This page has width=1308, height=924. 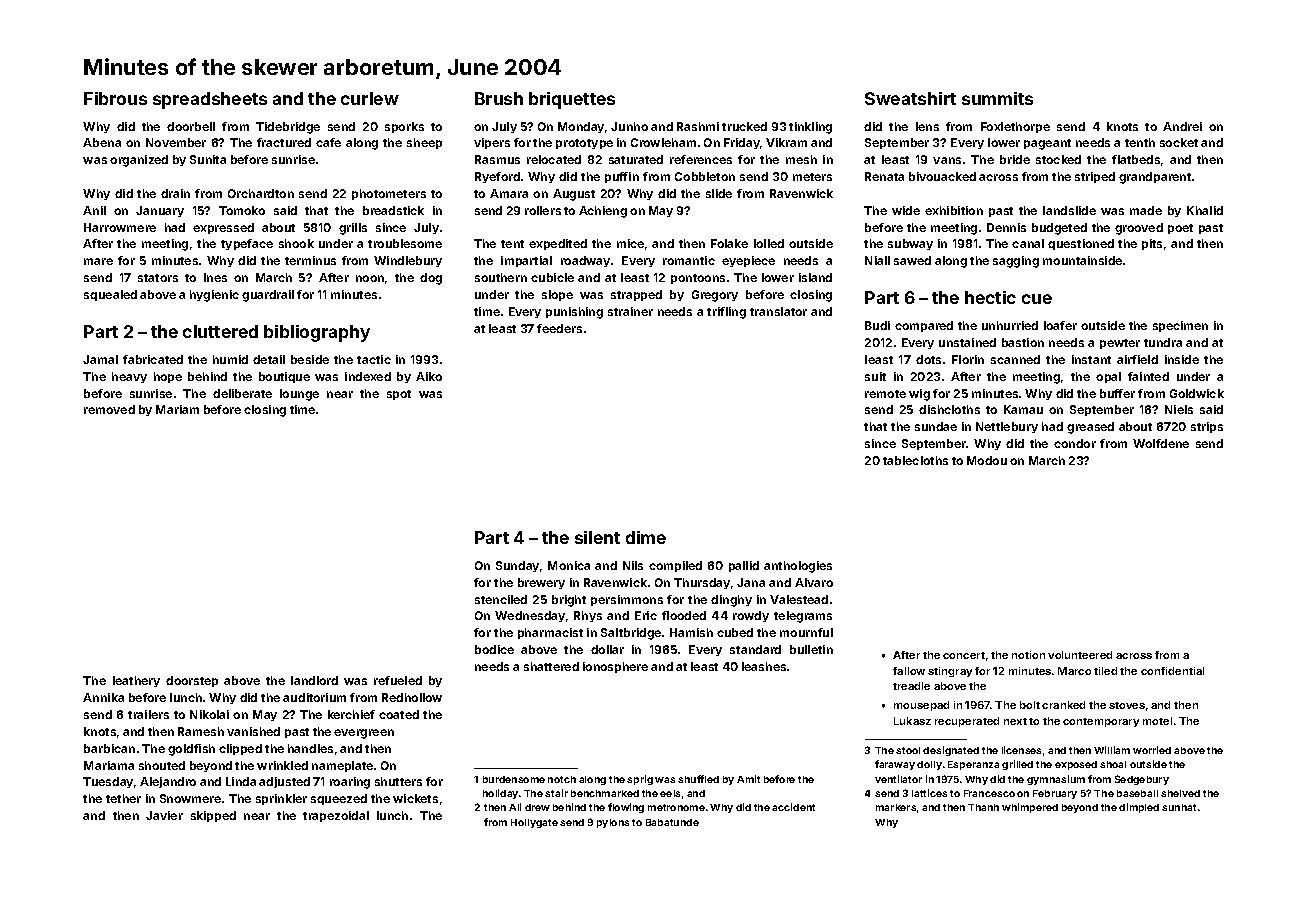 What do you see at coordinates (100, 359) in the page?
I see `Jamal` at bounding box center [100, 359].
